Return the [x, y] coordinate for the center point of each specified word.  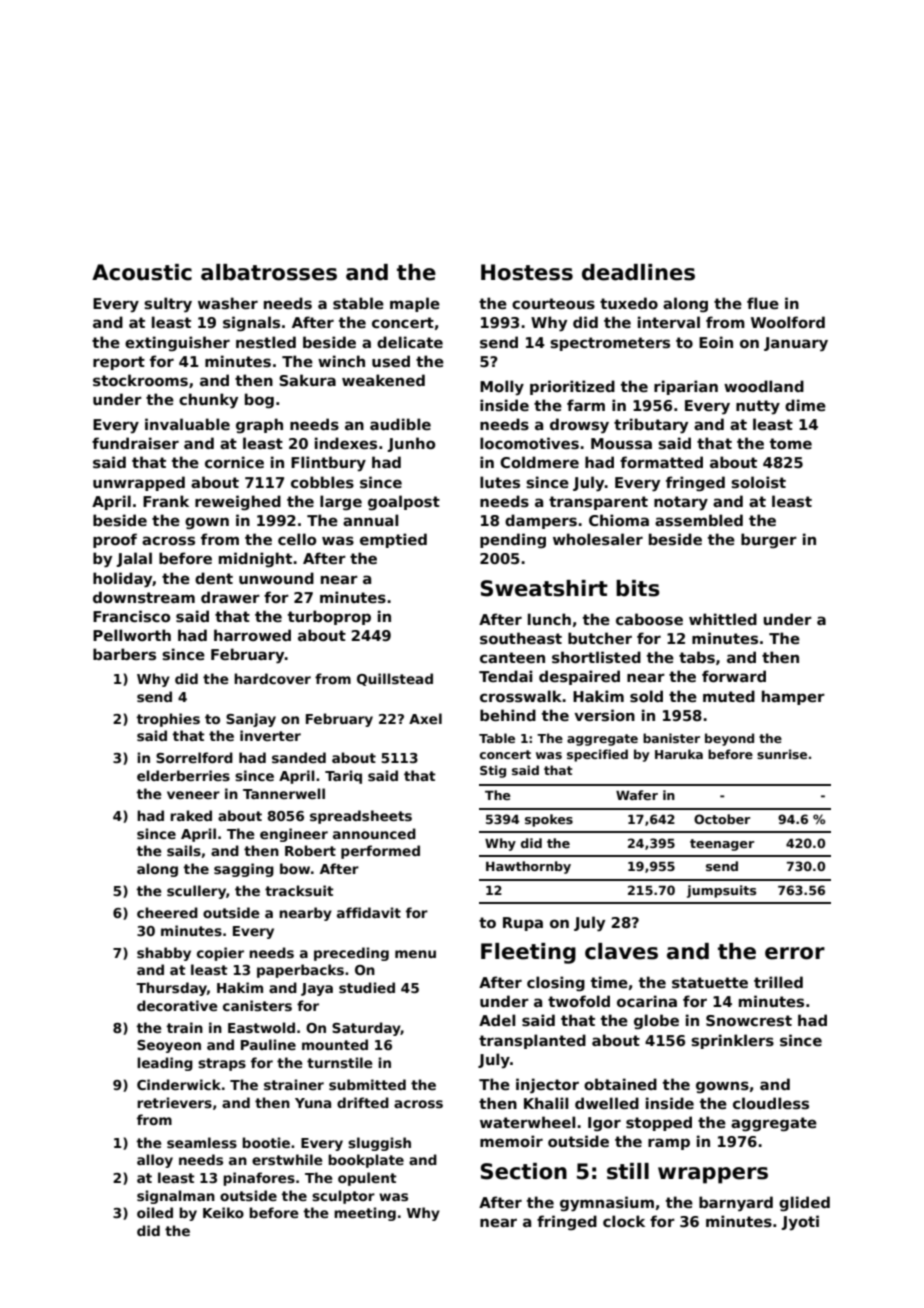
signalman [176, 1197]
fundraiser [135, 443]
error [795, 953]
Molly [502, 388]
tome [791, 443]
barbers [124, 654]
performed [380, 852]
